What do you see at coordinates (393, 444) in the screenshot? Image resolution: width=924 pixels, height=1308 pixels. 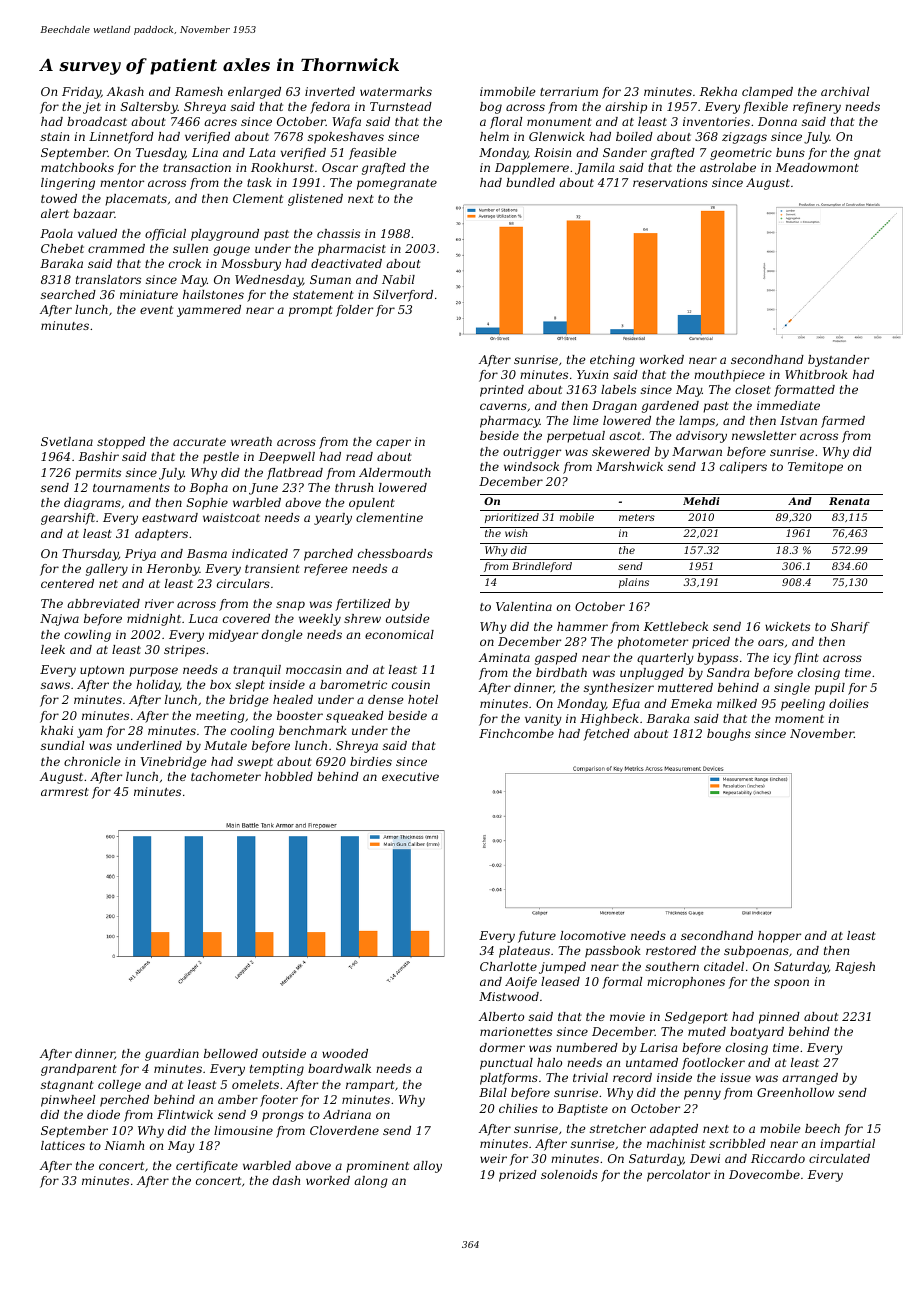 I see `caper` at bounding box center [393, 444].
